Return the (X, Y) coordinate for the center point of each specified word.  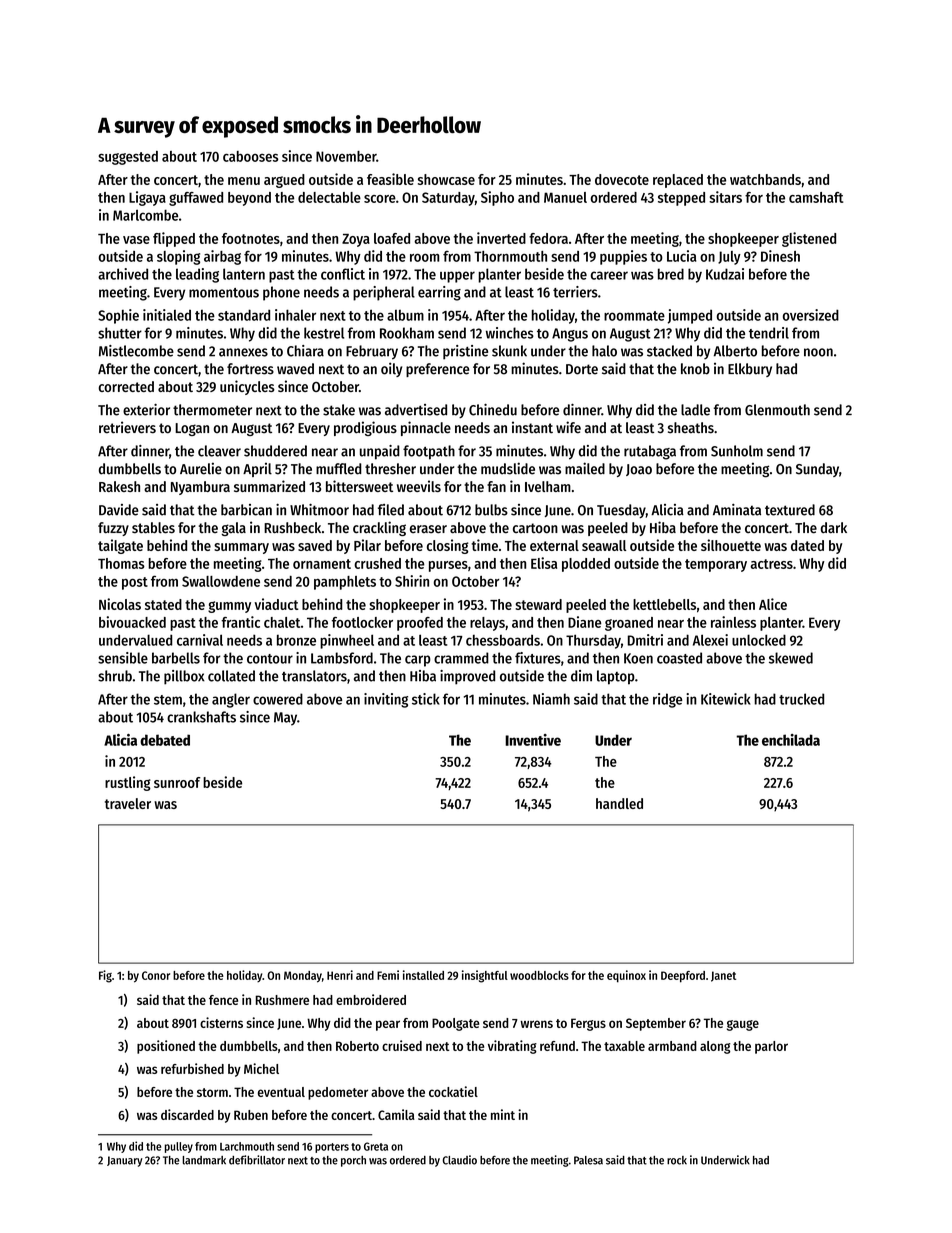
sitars (725, 197)
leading (197, 275)
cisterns (221, 1022)
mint (503, 1114)
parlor (771, 1047)
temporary (716, 565)
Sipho (497, 198)
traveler (128, 803)
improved (467, 677)
